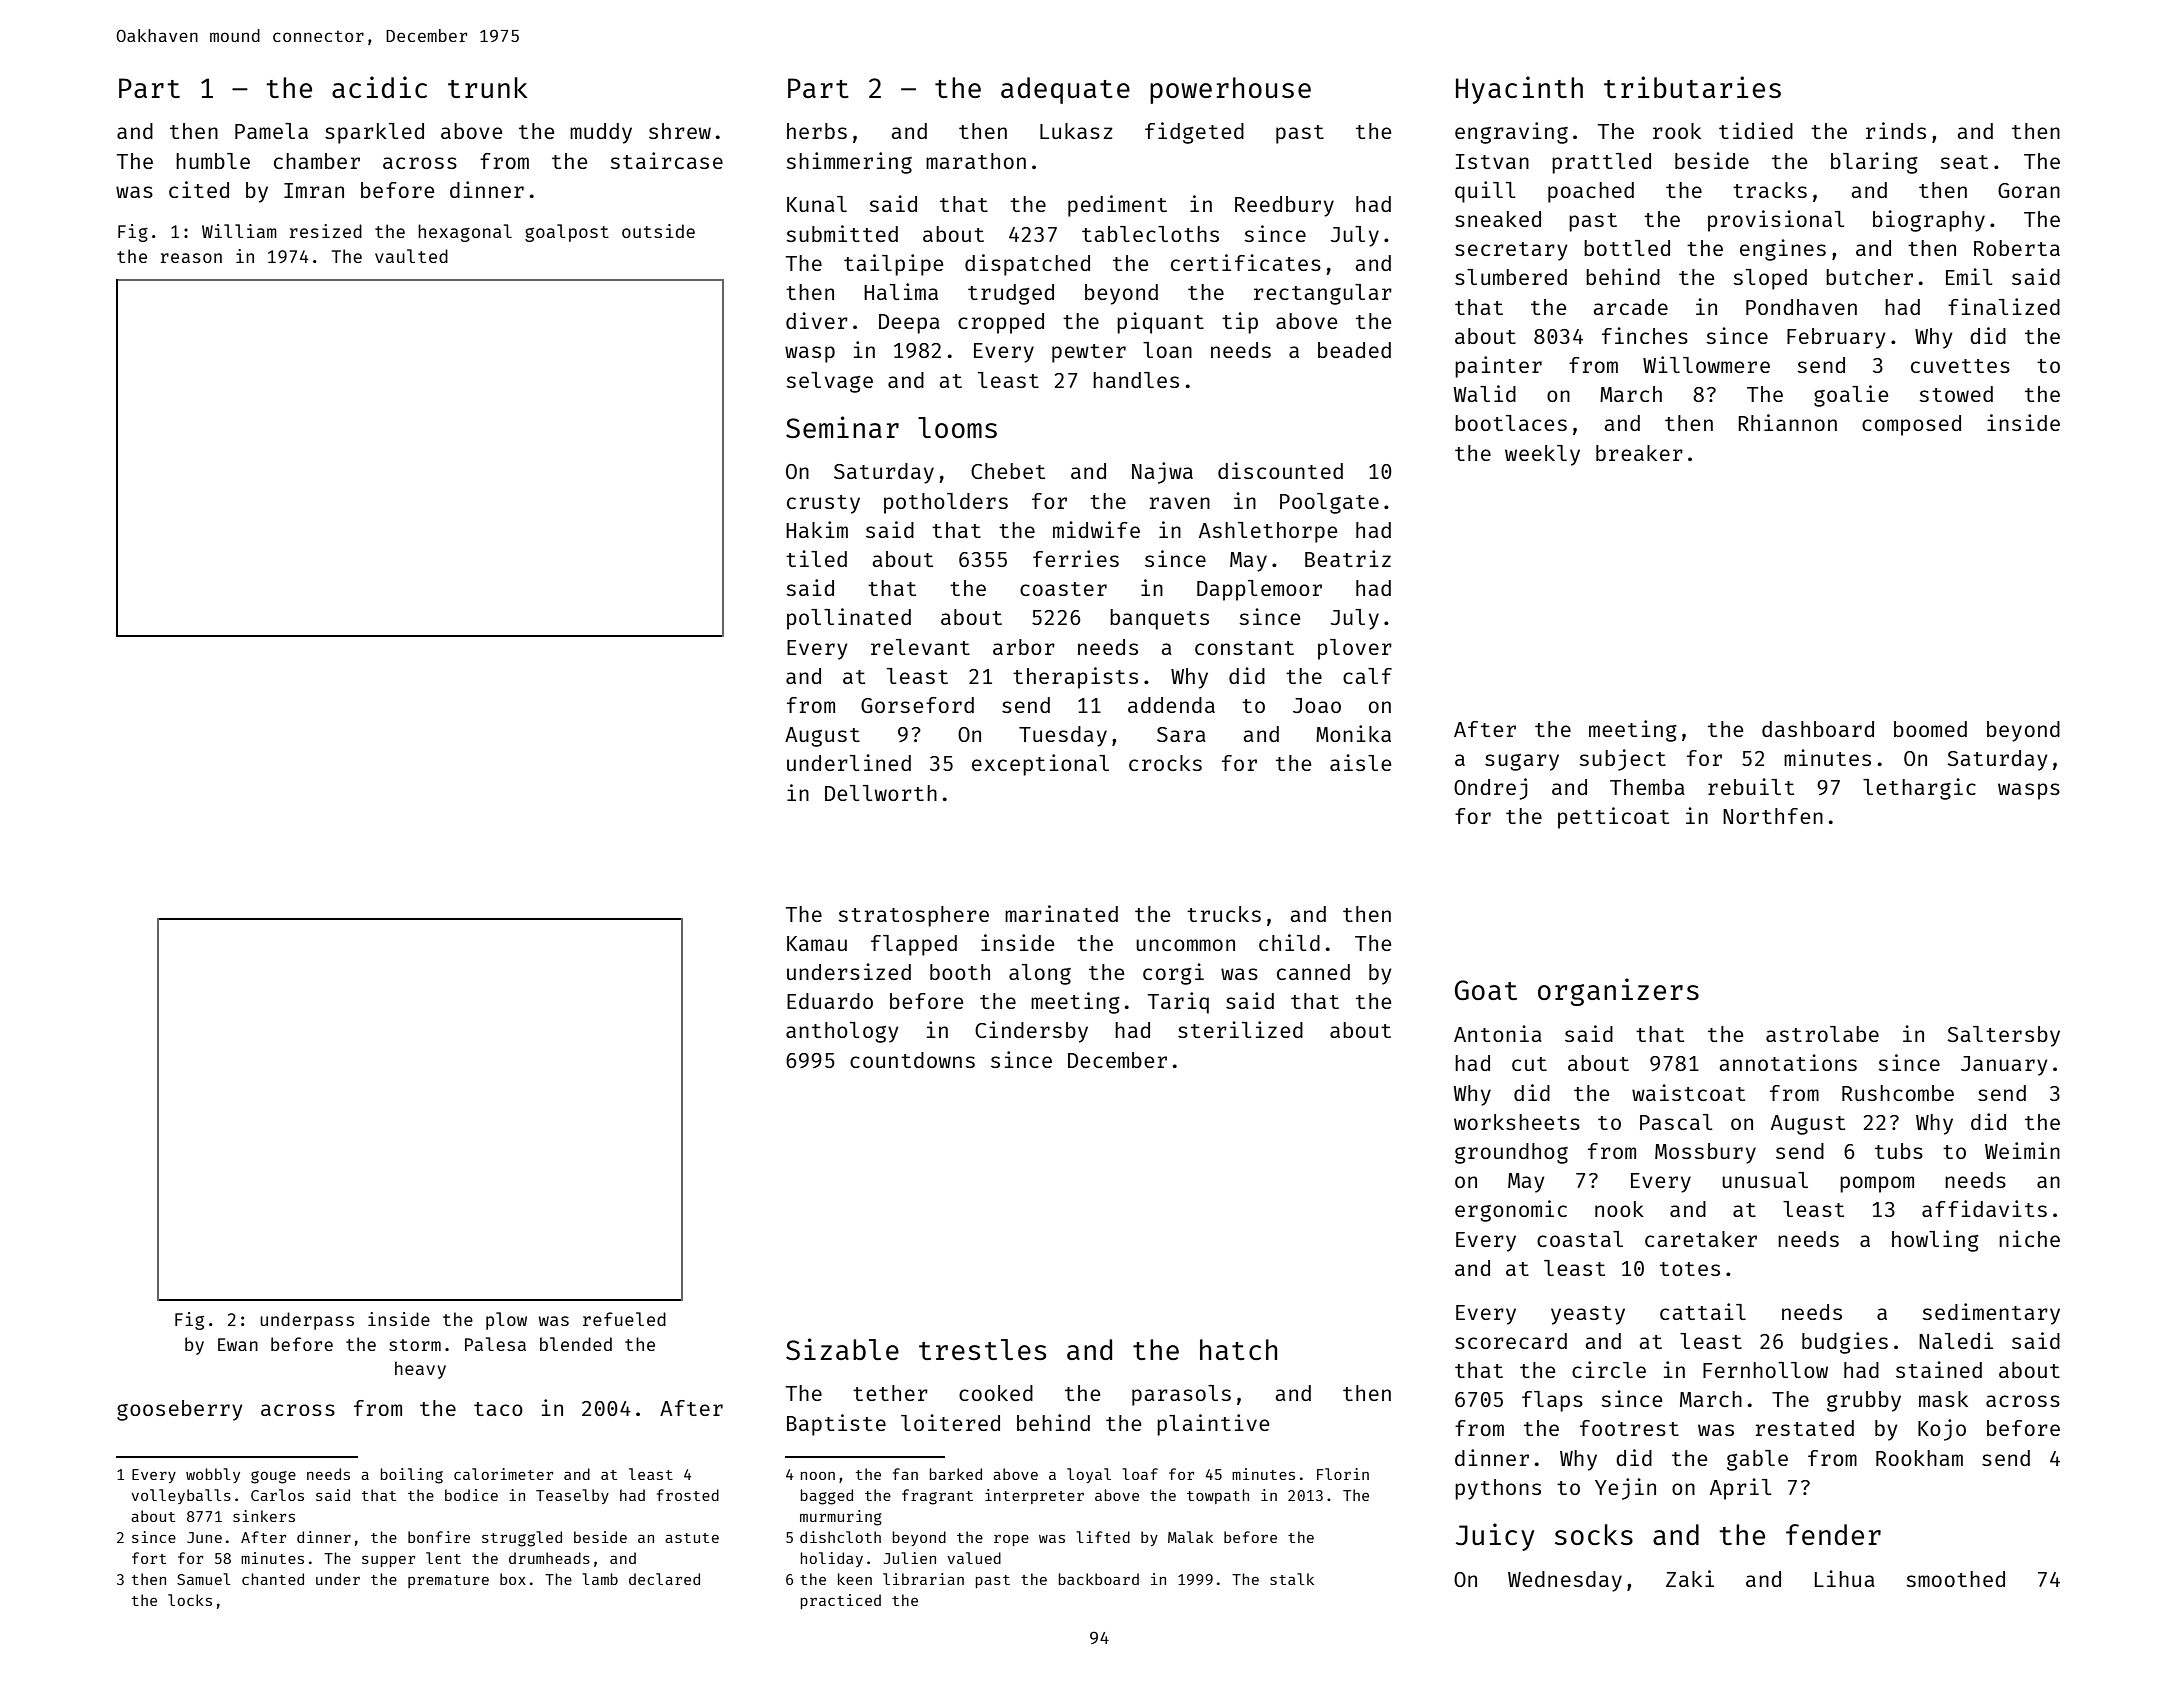  What do you see at coordinates (411, 256) in the image?
I see `vaulted` at bounding box center [411, 256].
